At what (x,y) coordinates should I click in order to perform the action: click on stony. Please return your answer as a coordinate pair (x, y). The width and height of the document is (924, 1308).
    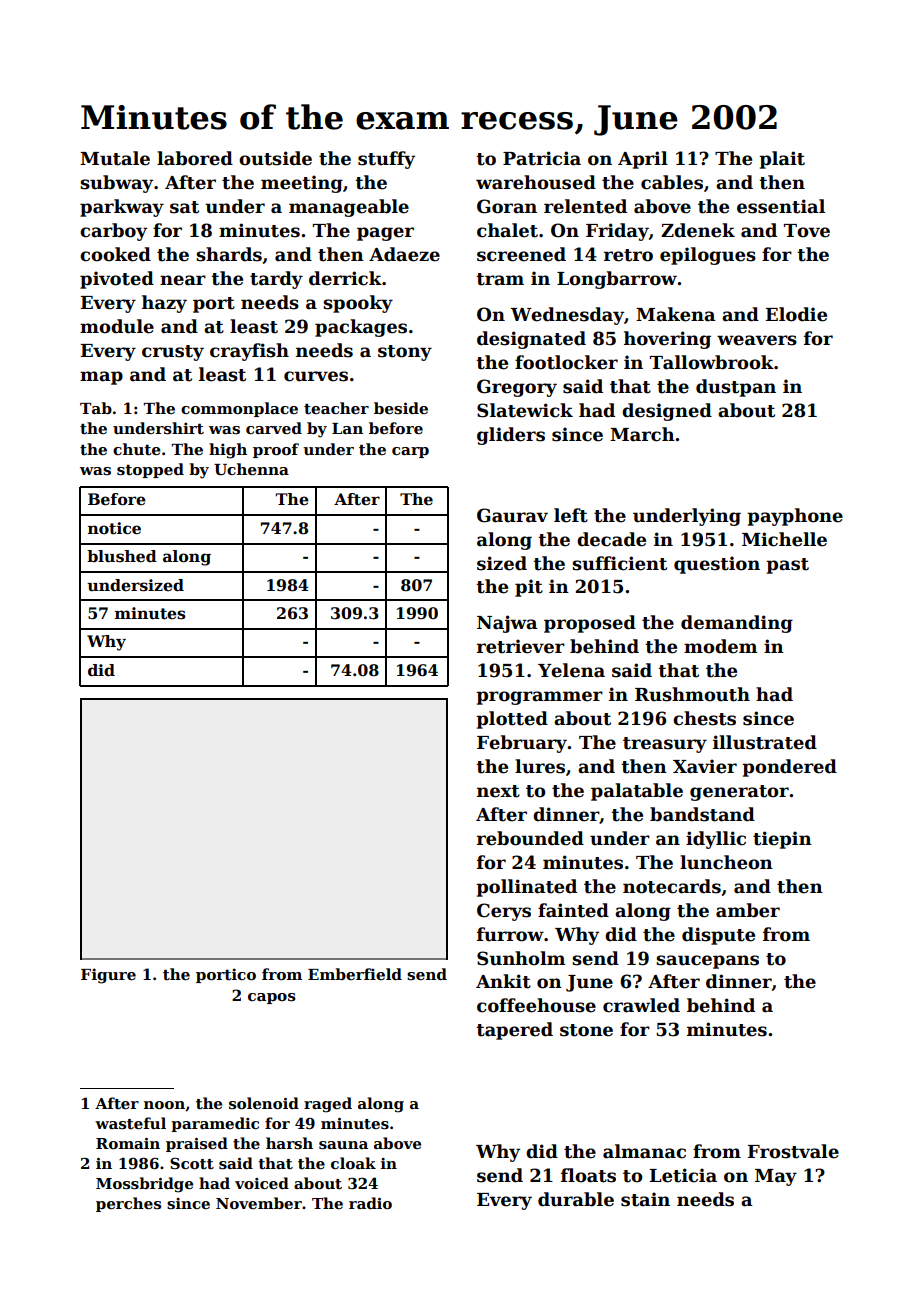
    Looking at the image, I should click on (405, 353).
